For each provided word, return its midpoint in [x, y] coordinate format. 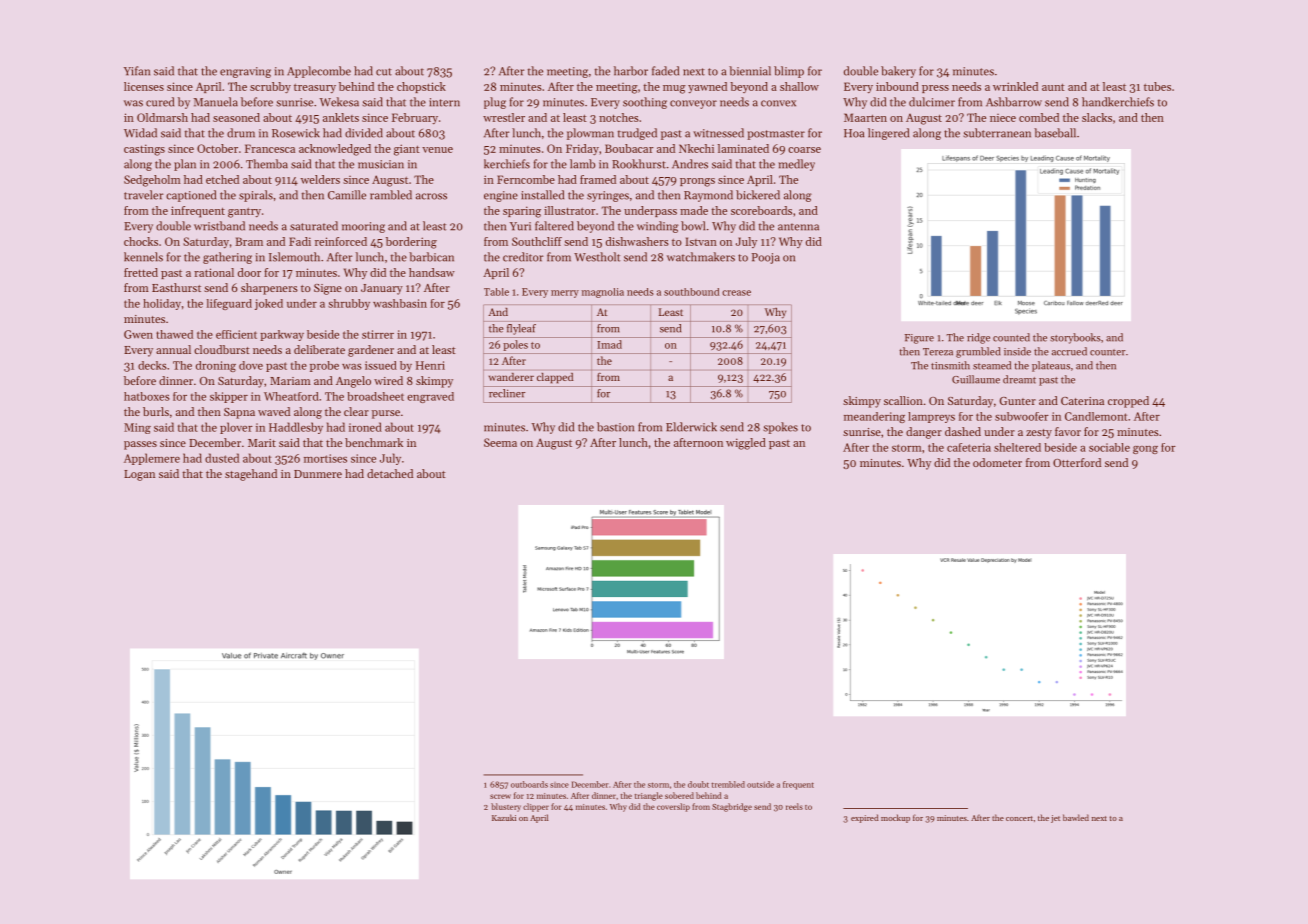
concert [1019, 818]
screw [500, 796]
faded [665, 71]
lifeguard [229, 304]
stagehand [251, 475]
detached [390, 473]
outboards [529, 784]
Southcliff [537, 241]
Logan [139, 475]
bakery [898, 72]
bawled [1076, 817]
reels [794, 806]
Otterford [1077, 462]
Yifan [137, 71]
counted [1011, 337]
